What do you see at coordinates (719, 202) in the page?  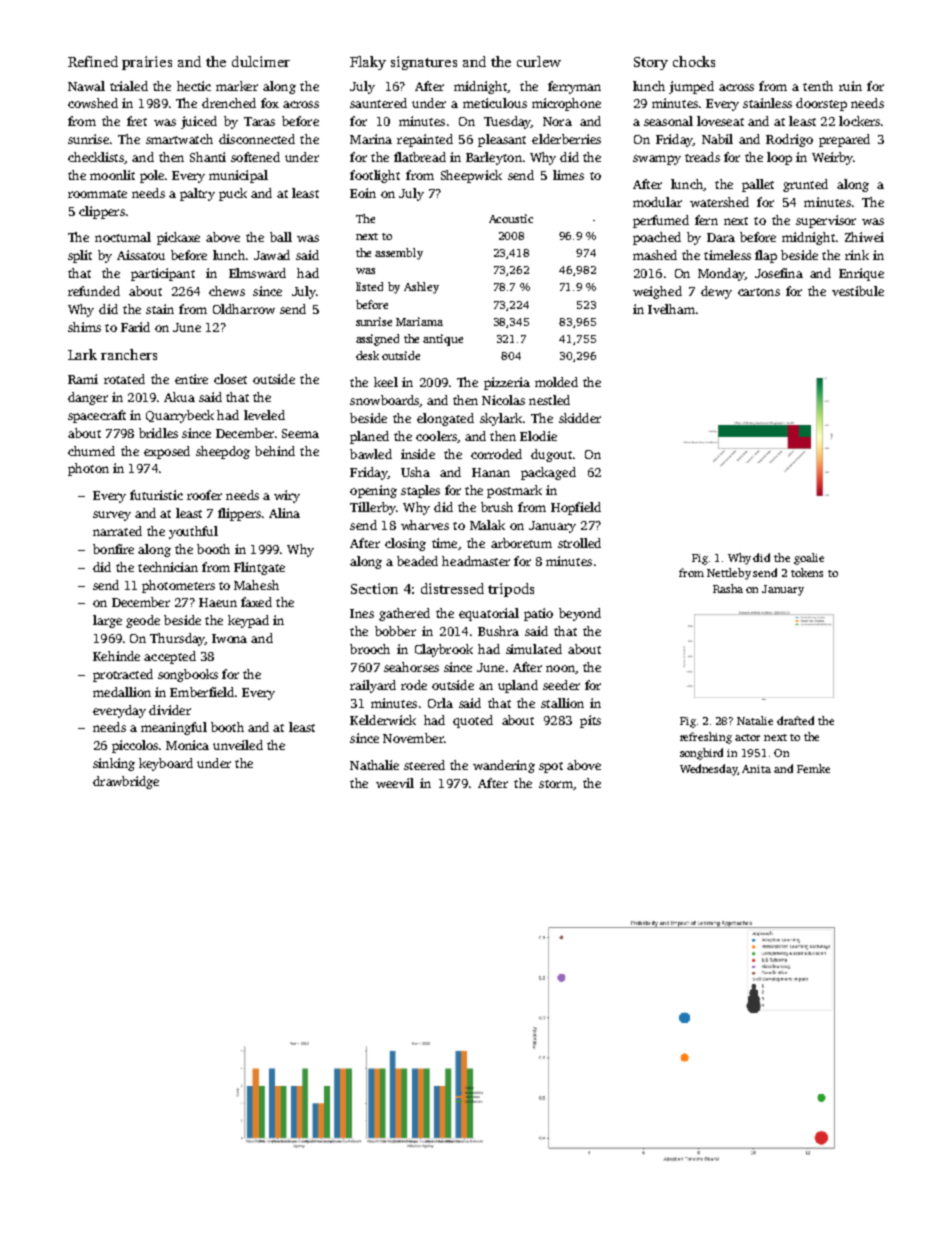 I see `watershed` at bounding box center [719, 202].
